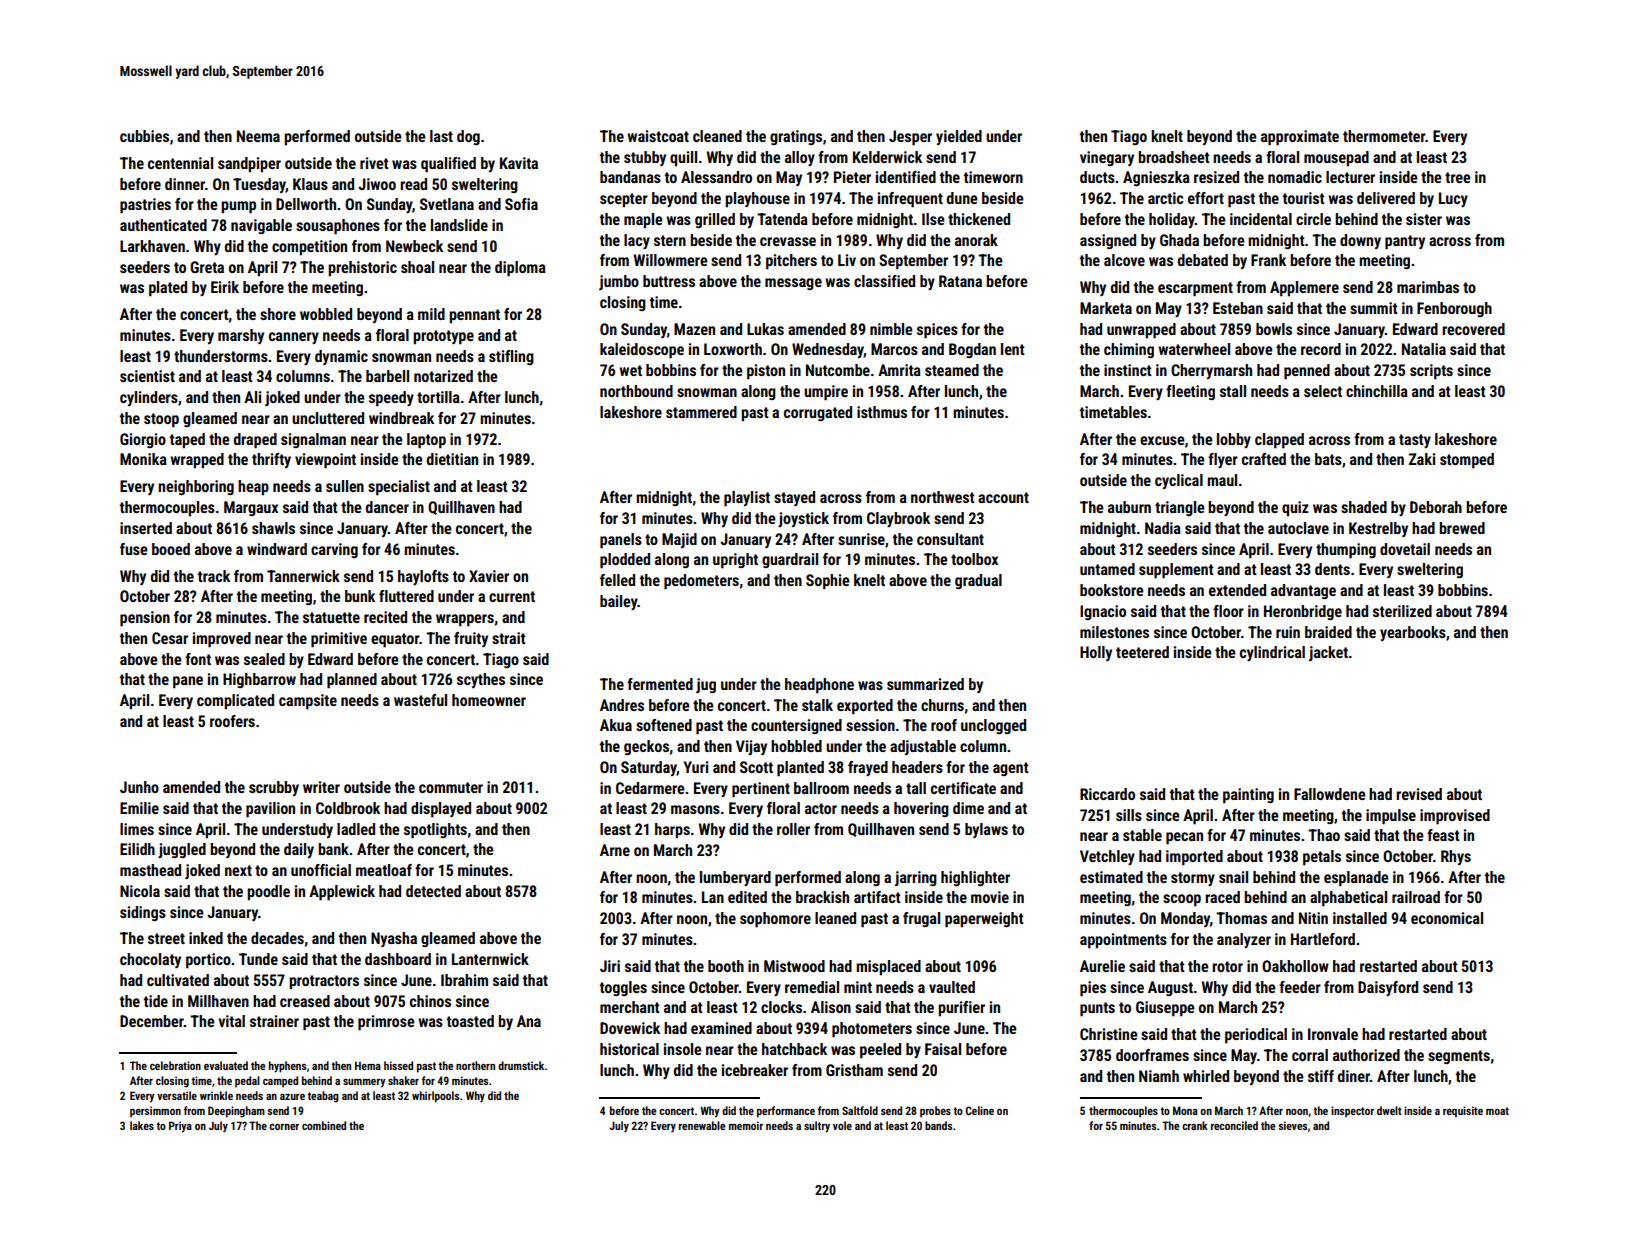 The width and height of the image is (1630, 1260). What do you see at coordinates (630, 177) in the image?
I see `bandanas` at bounding box center [630, 177].
